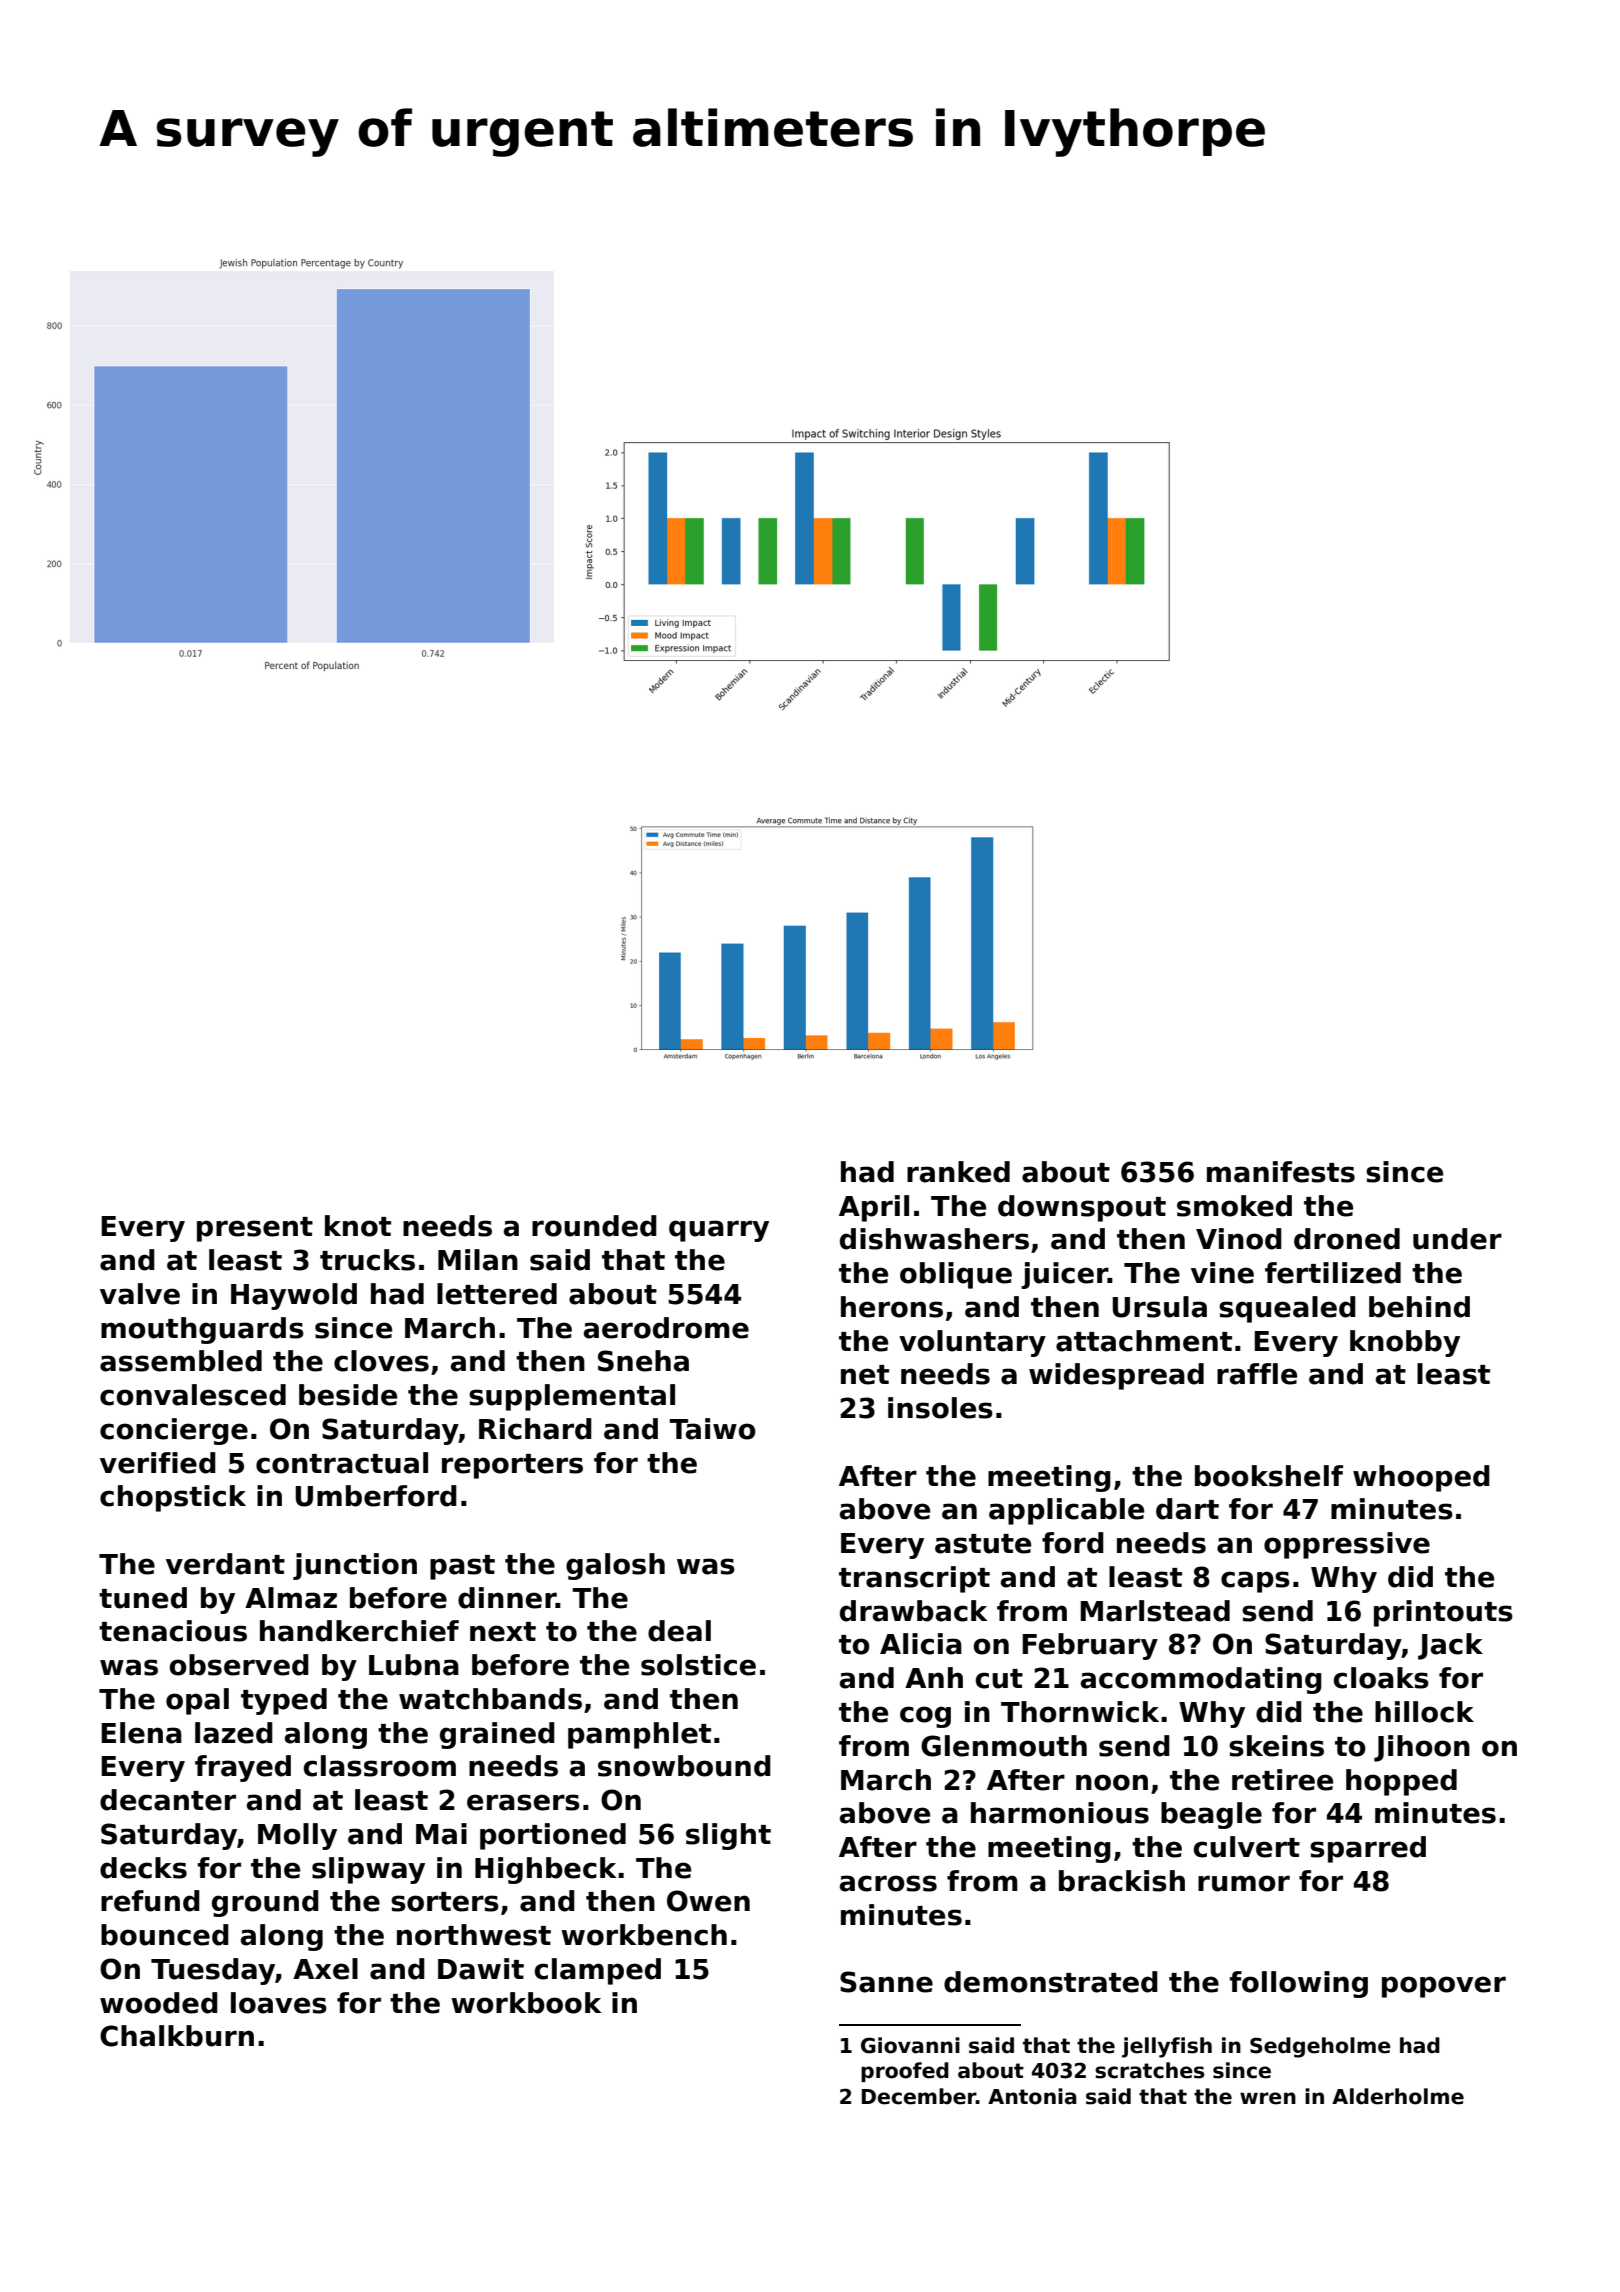  Describe the element at coordinates (1201, 1680) in the screenshot. I see `accommodating` at that location.
